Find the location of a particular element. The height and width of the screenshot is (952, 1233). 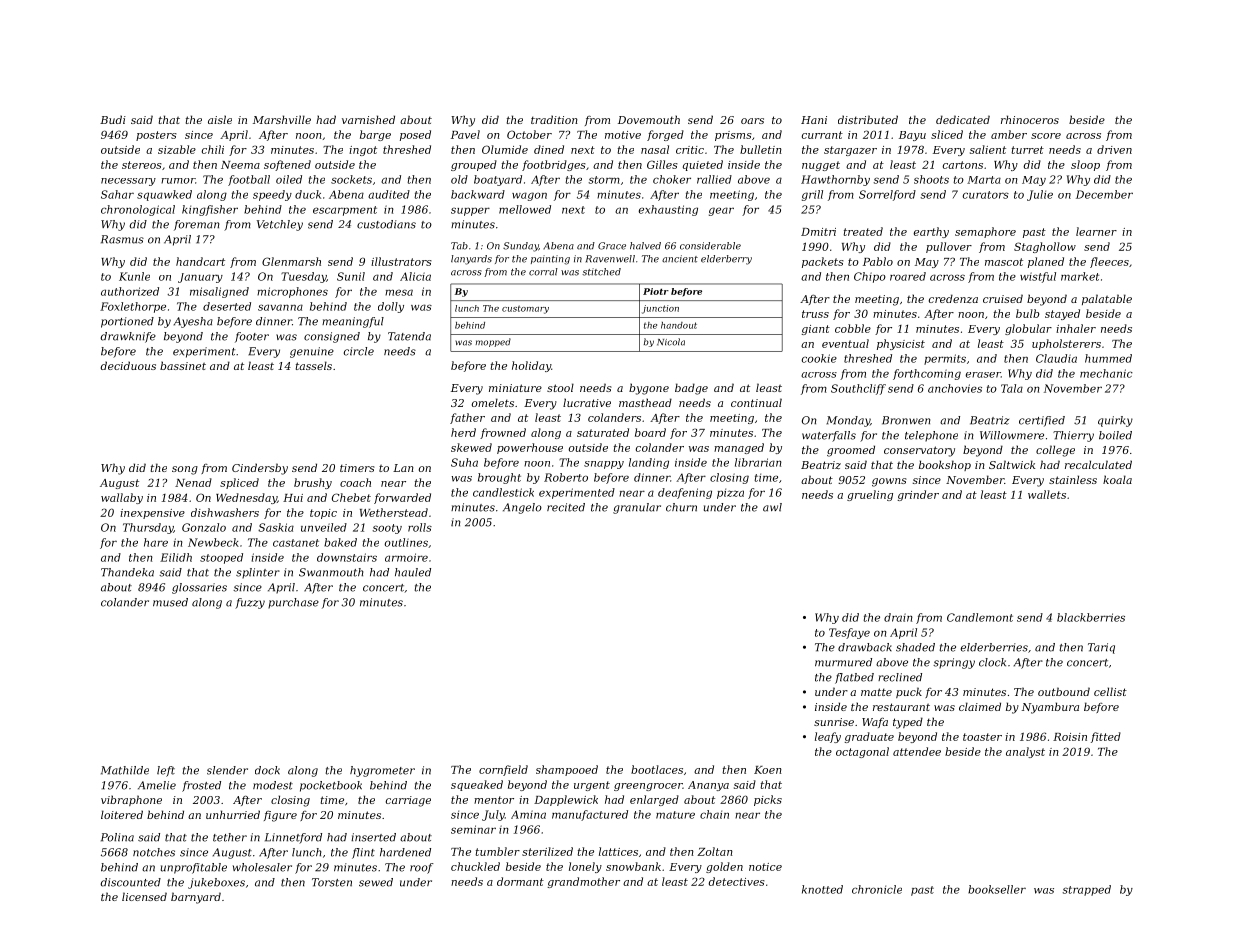

granular is located at coordinates (637, 508).
